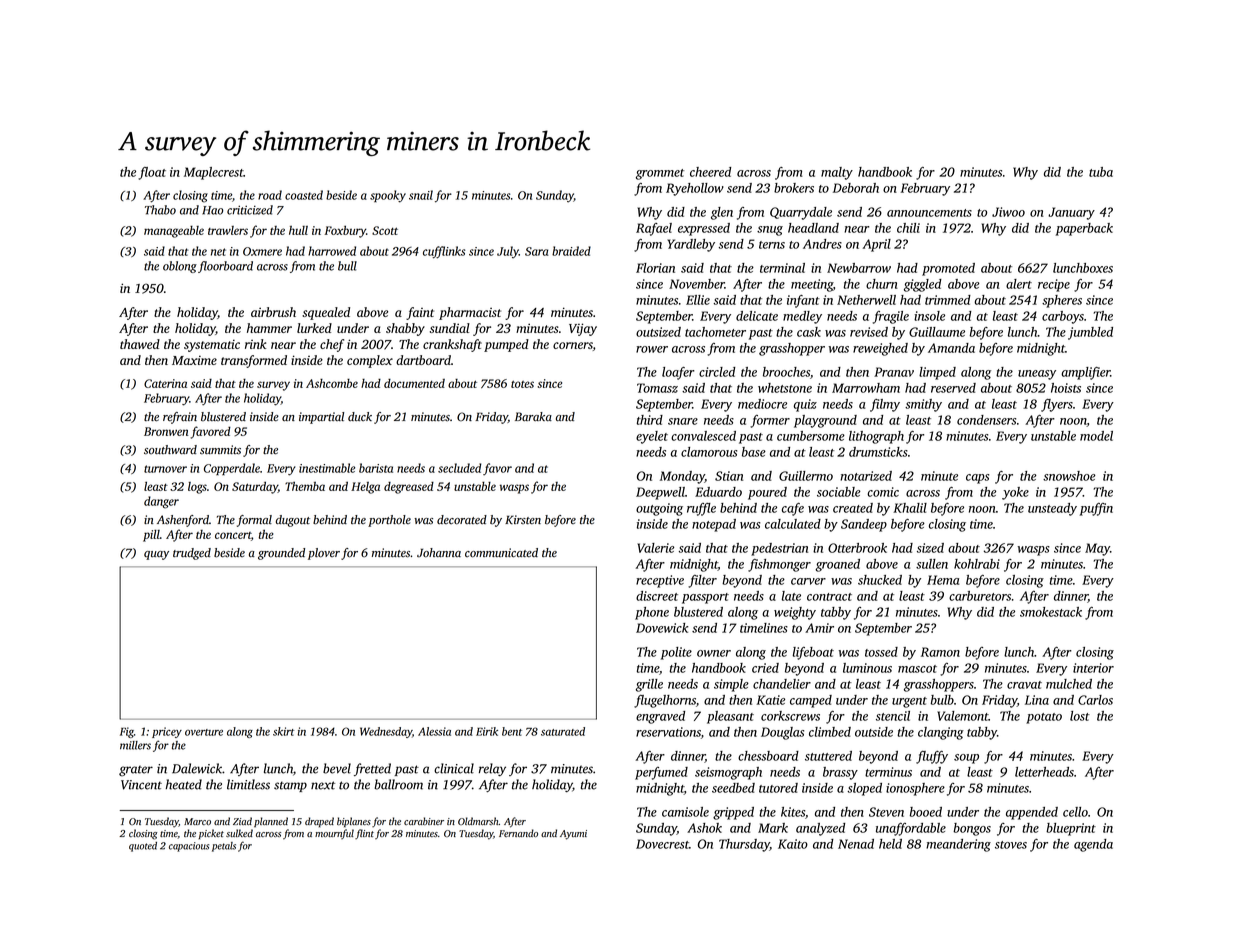 Image resolution: width=1233 pixels, height=952 pixels. What do you see at coordinates (151, 536) in the screenshot?
I see `pill` at bounding box center [151, 536].
